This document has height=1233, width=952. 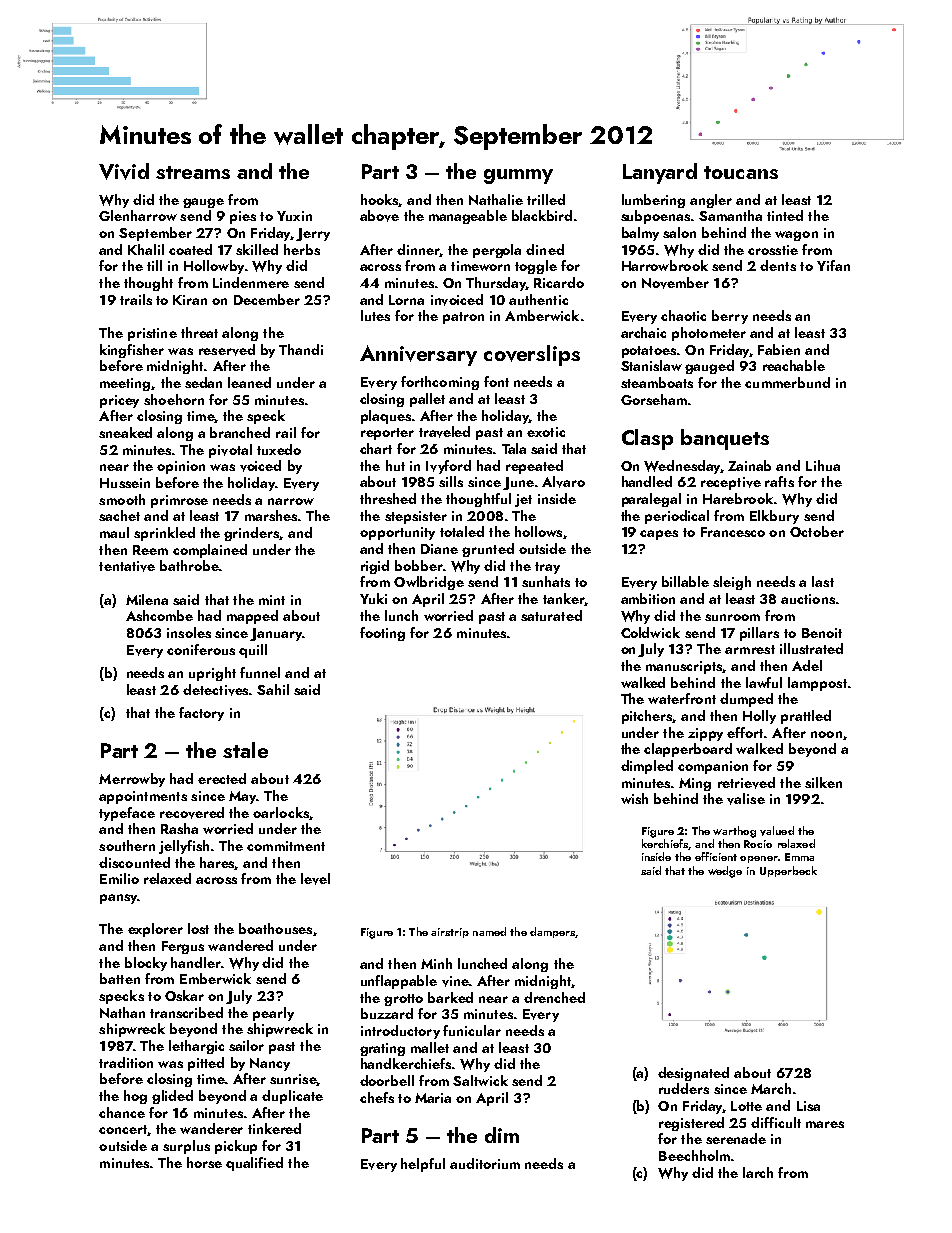 What do you see at coordinates (833, 265) in the document?
I see `Yifan` at bounding box center [833, 265].
